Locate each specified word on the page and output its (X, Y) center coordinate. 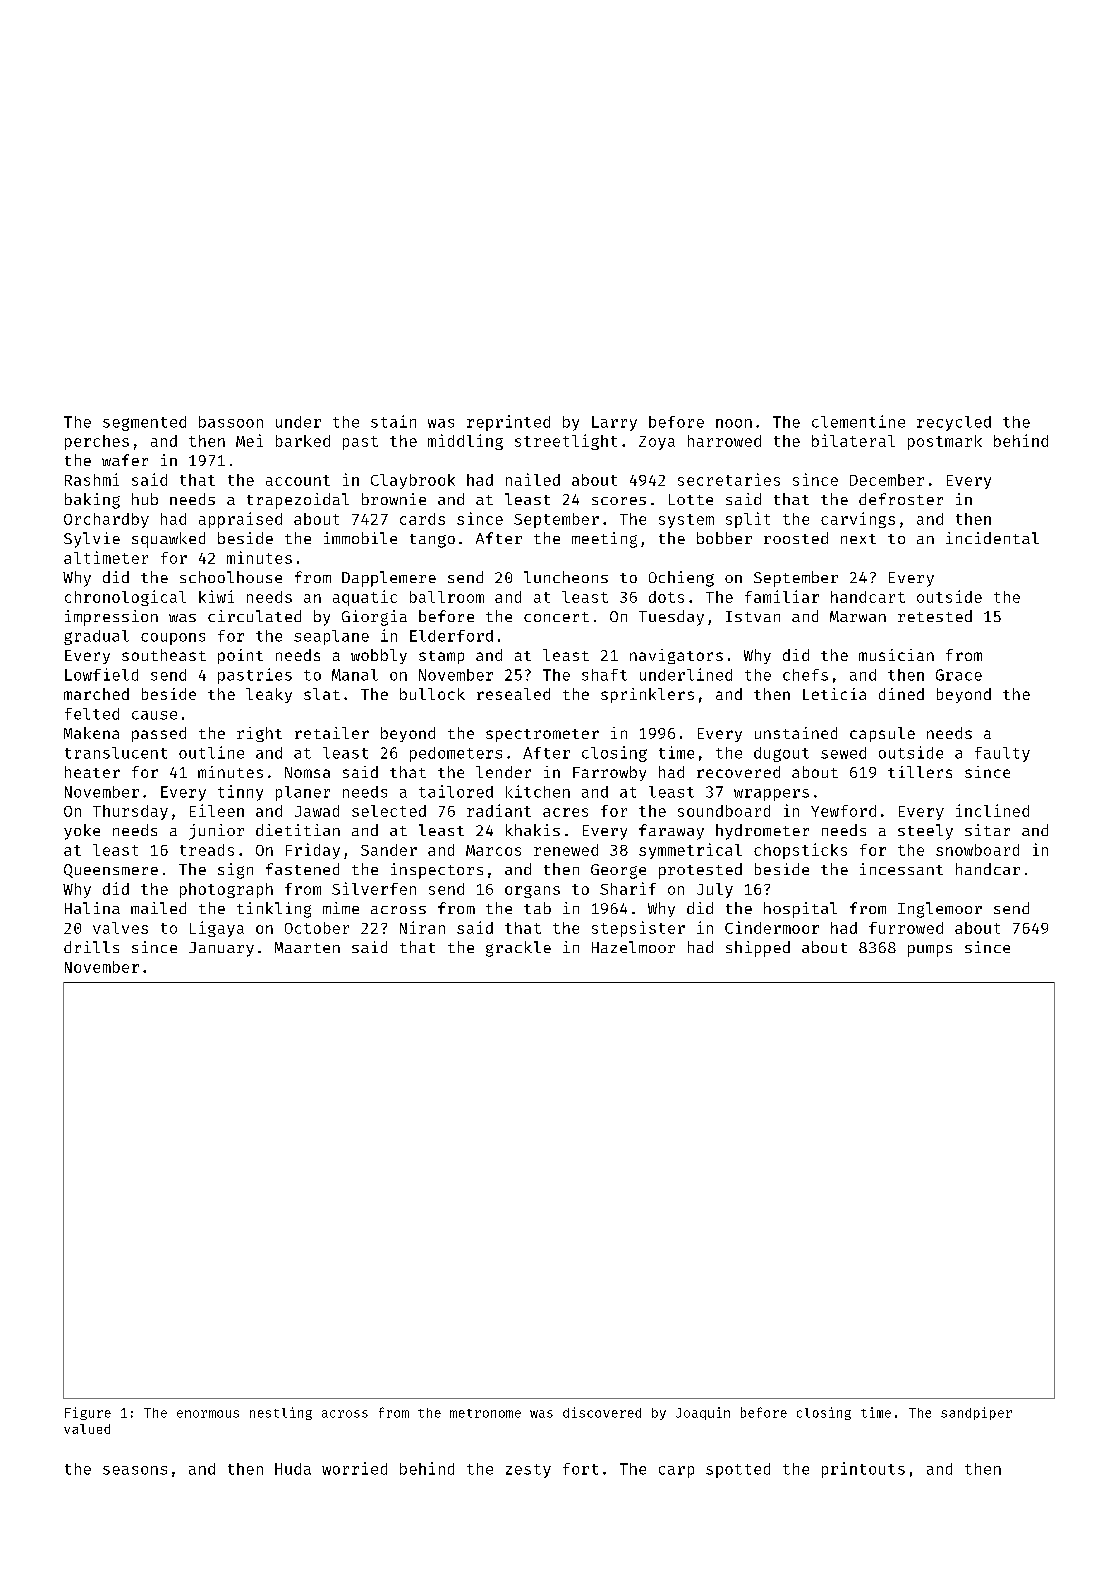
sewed (843, 753)
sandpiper (976, 1413)
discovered (602, 1412)
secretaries (729, 479)
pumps (930, 951)
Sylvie (92, 540)
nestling (281, 1413)
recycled (954, 423)
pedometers (456, 754)
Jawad (317, 811)
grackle (518, 949)
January (221, 949)
